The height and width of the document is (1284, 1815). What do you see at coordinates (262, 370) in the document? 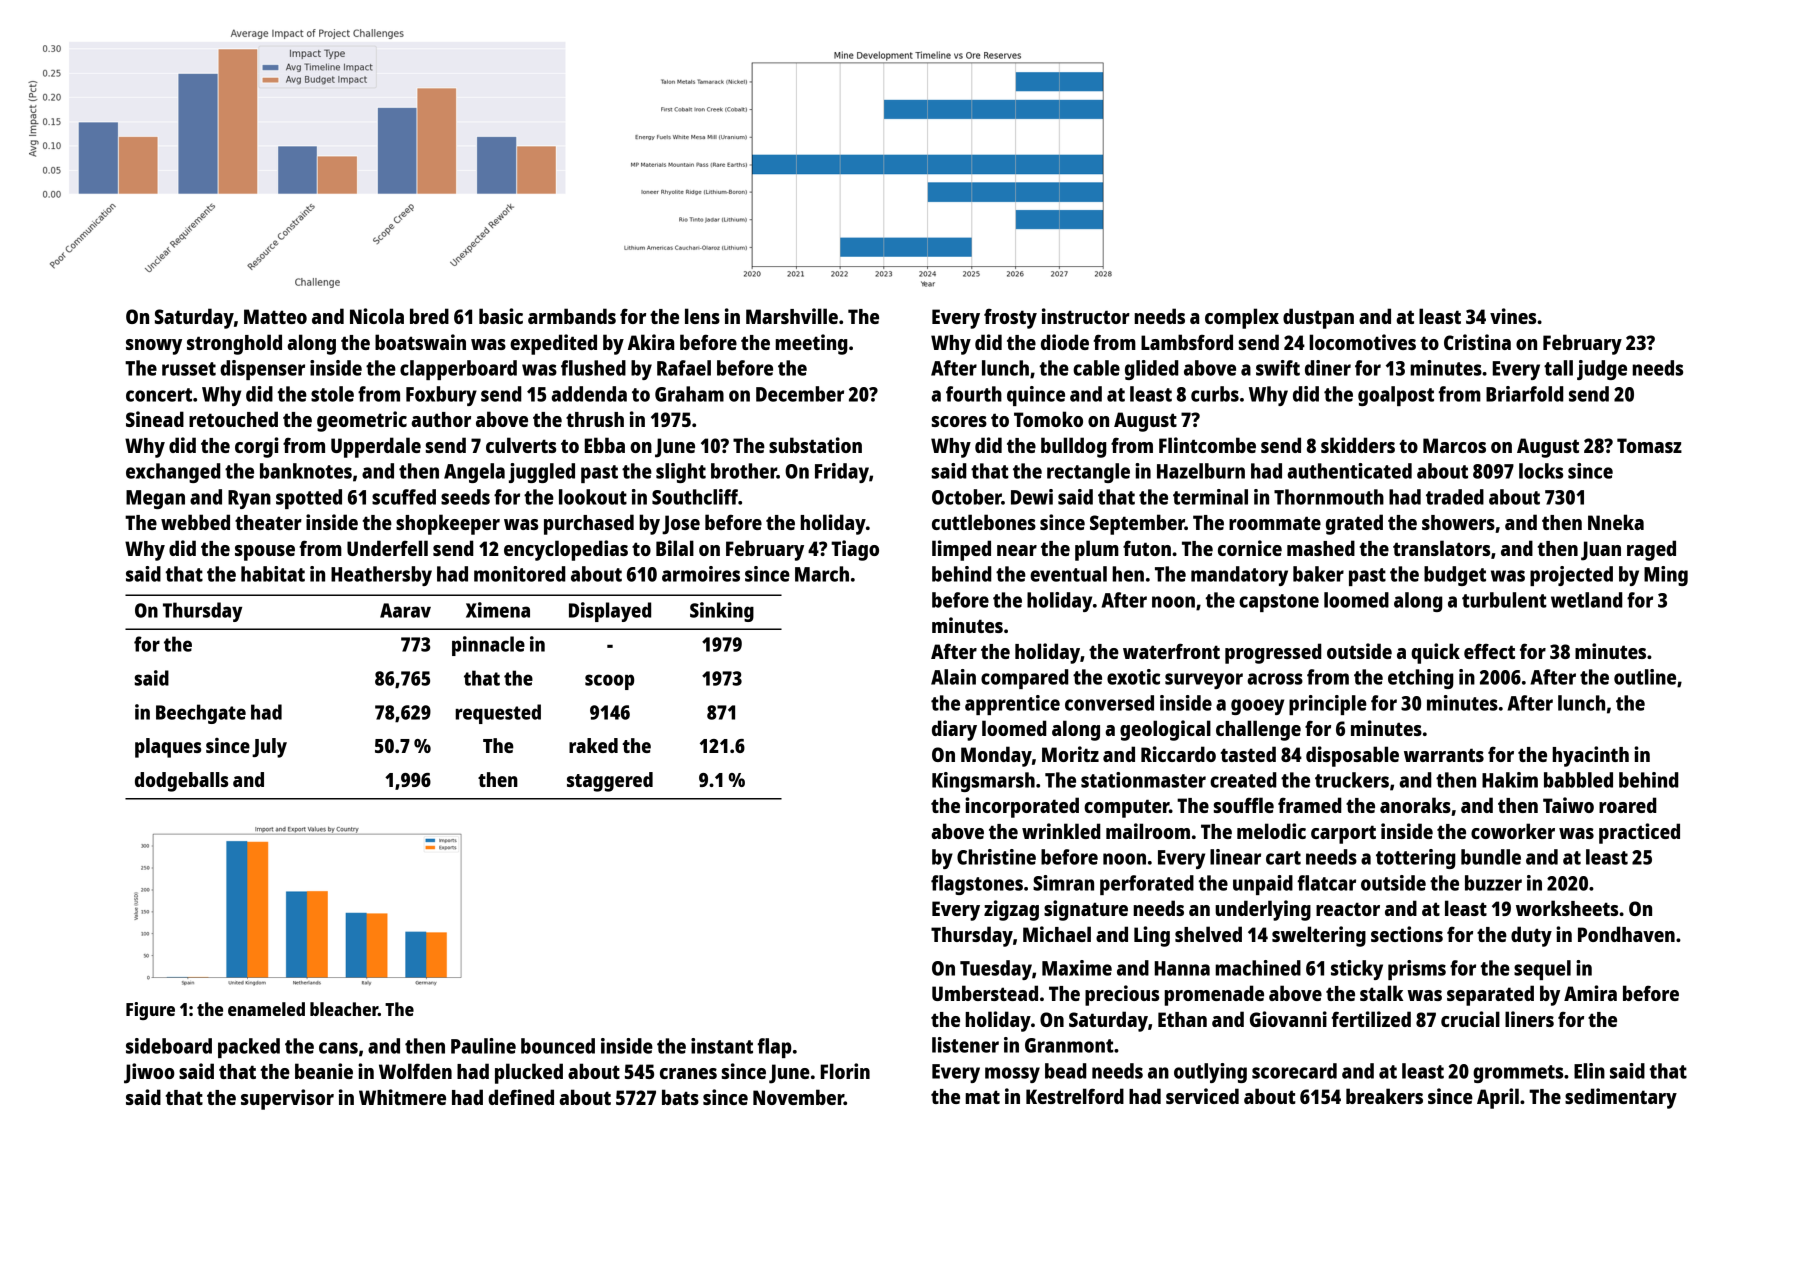
I see `dispenser` at bounding box center [262, 370].
